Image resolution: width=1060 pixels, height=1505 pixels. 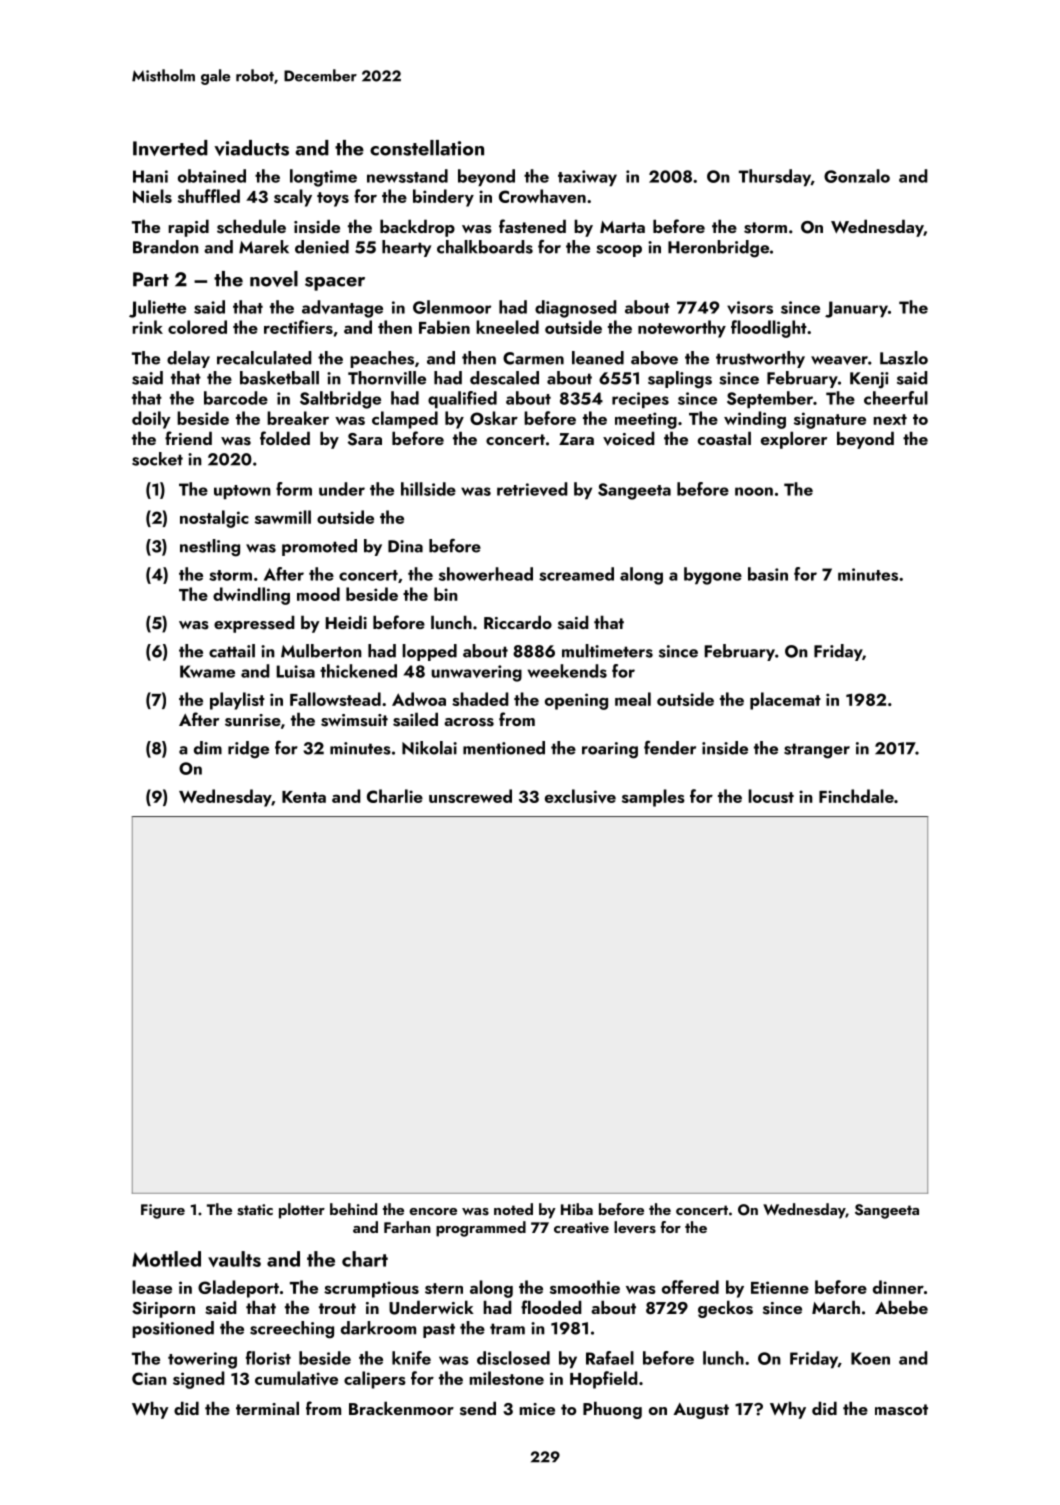 What do you see at coordinates (485, 247) in the image?
I see `chalkboards` at bounding box center [485, 247].
